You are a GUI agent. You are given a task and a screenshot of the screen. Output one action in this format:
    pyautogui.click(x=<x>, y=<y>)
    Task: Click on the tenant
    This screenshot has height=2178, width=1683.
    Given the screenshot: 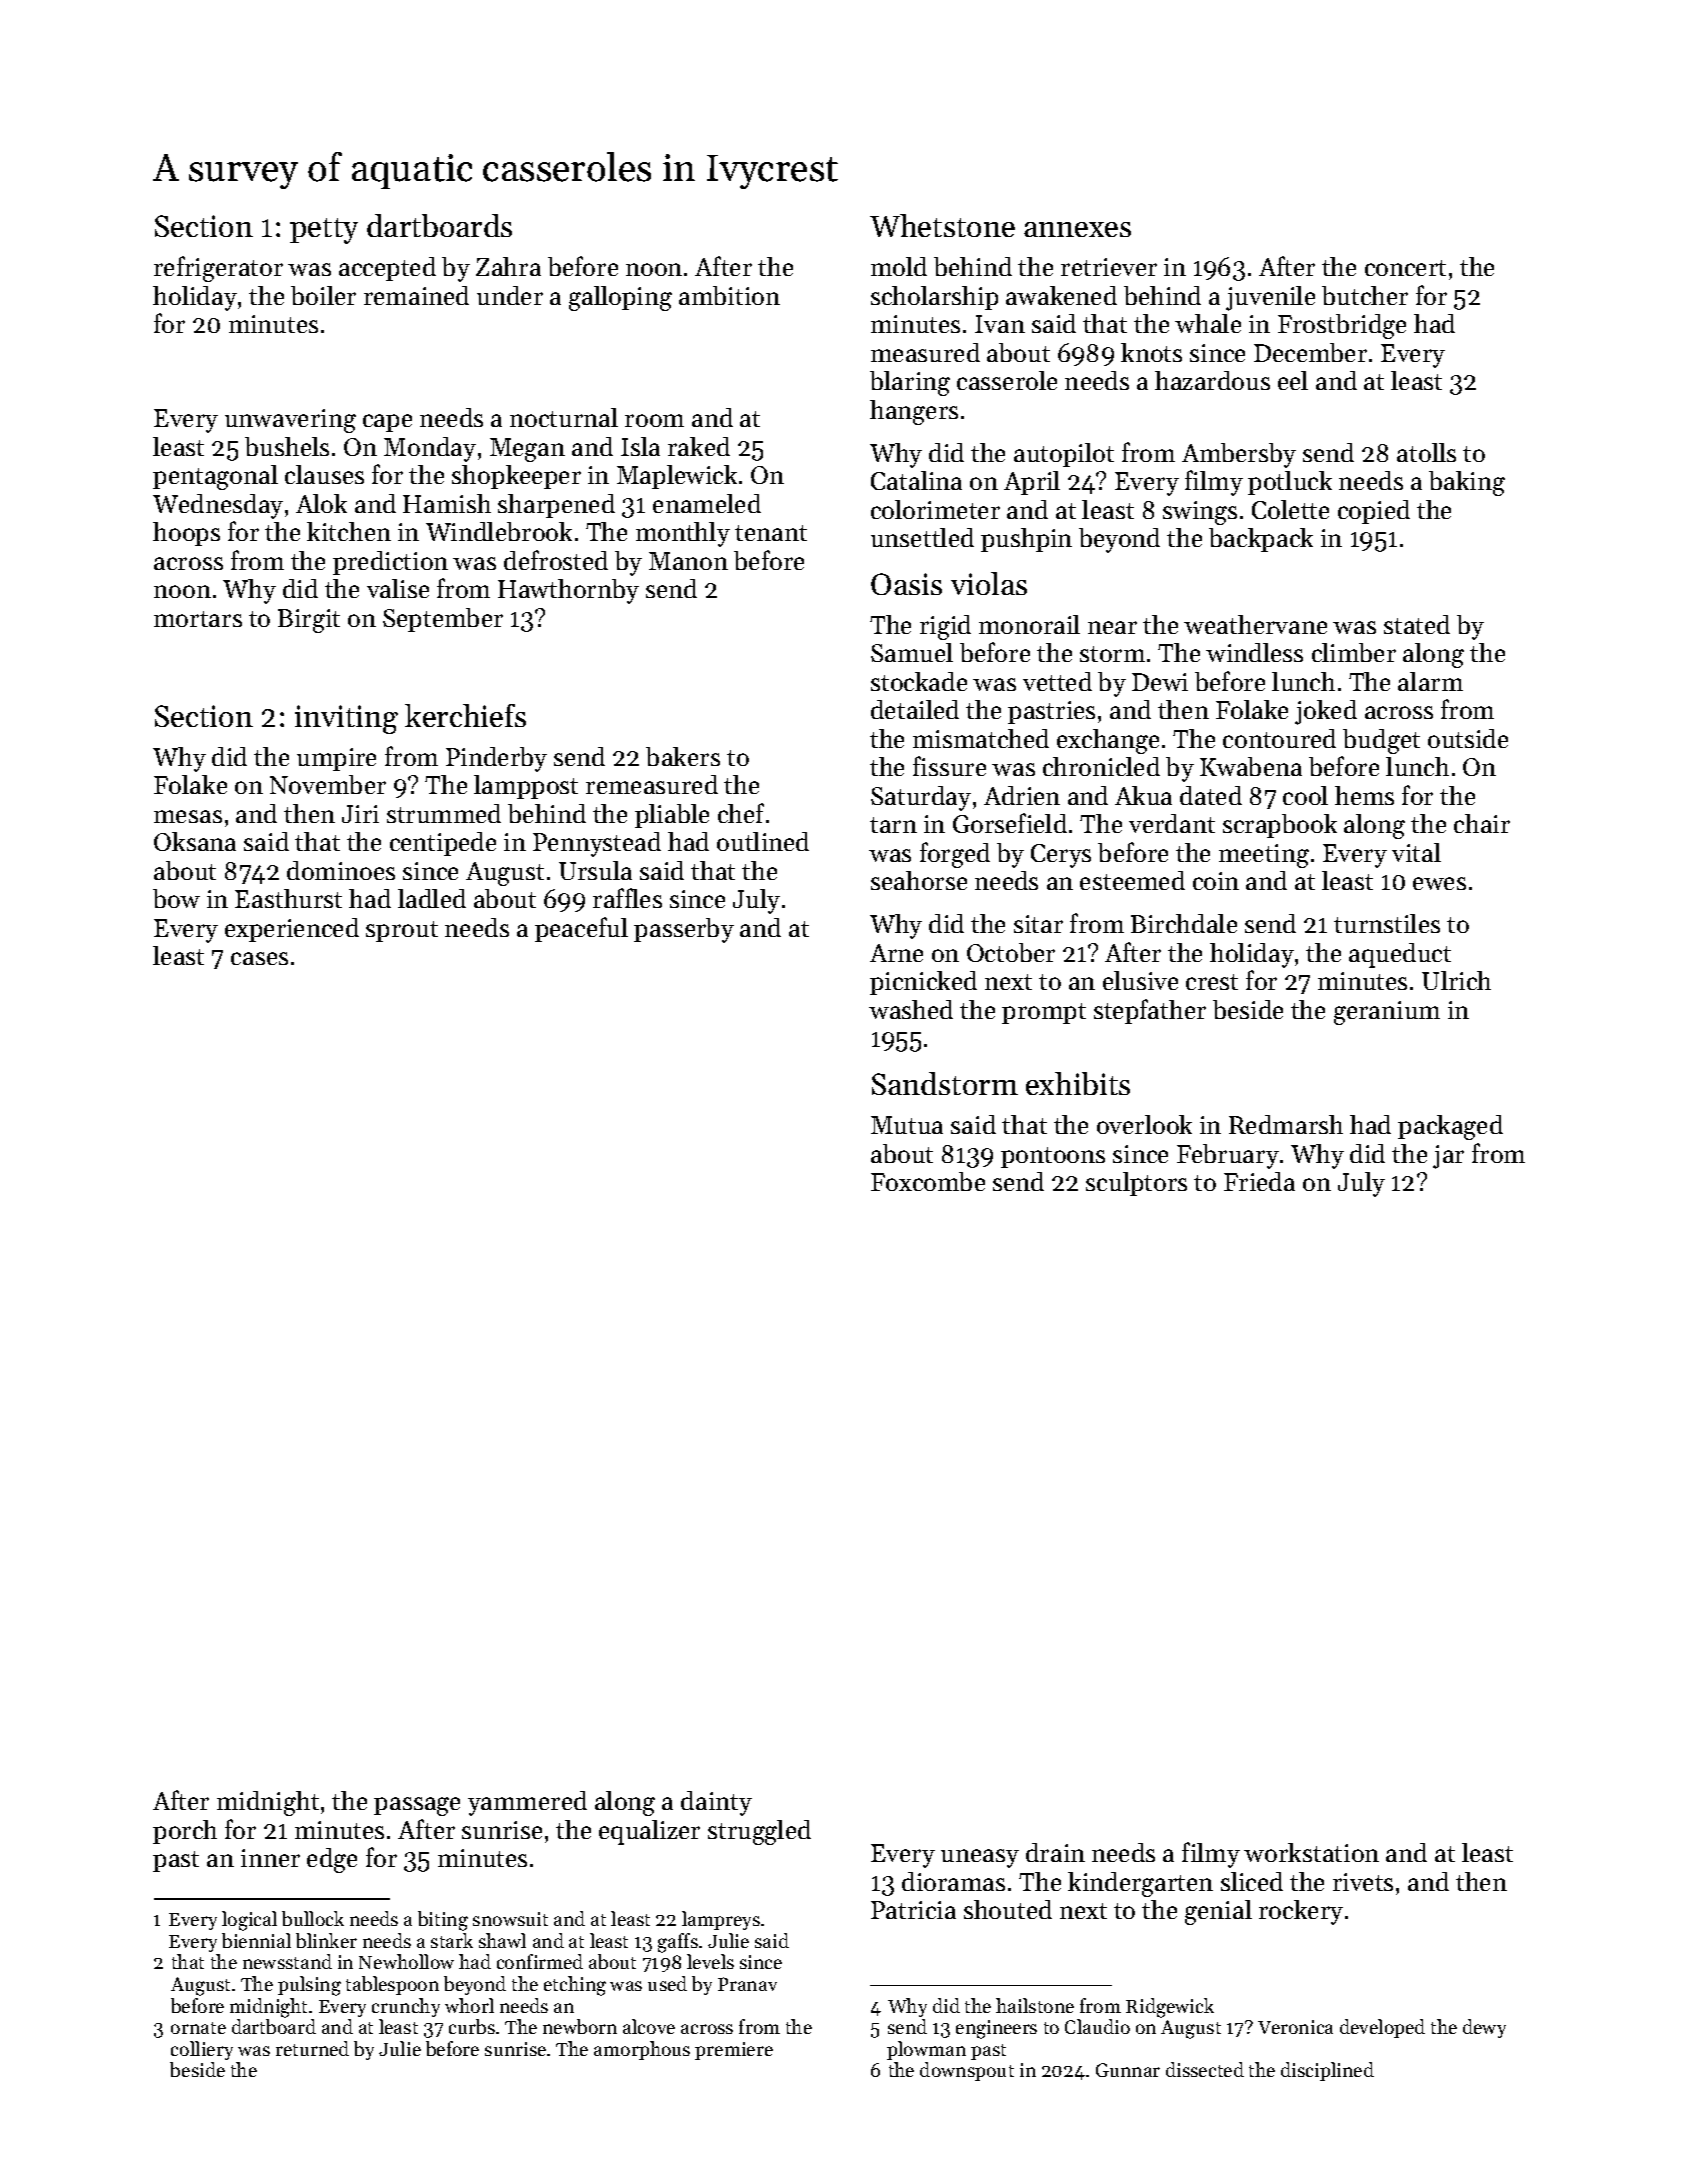 What is the action you would take?
    pyautogui.click(x=771, y=533)
